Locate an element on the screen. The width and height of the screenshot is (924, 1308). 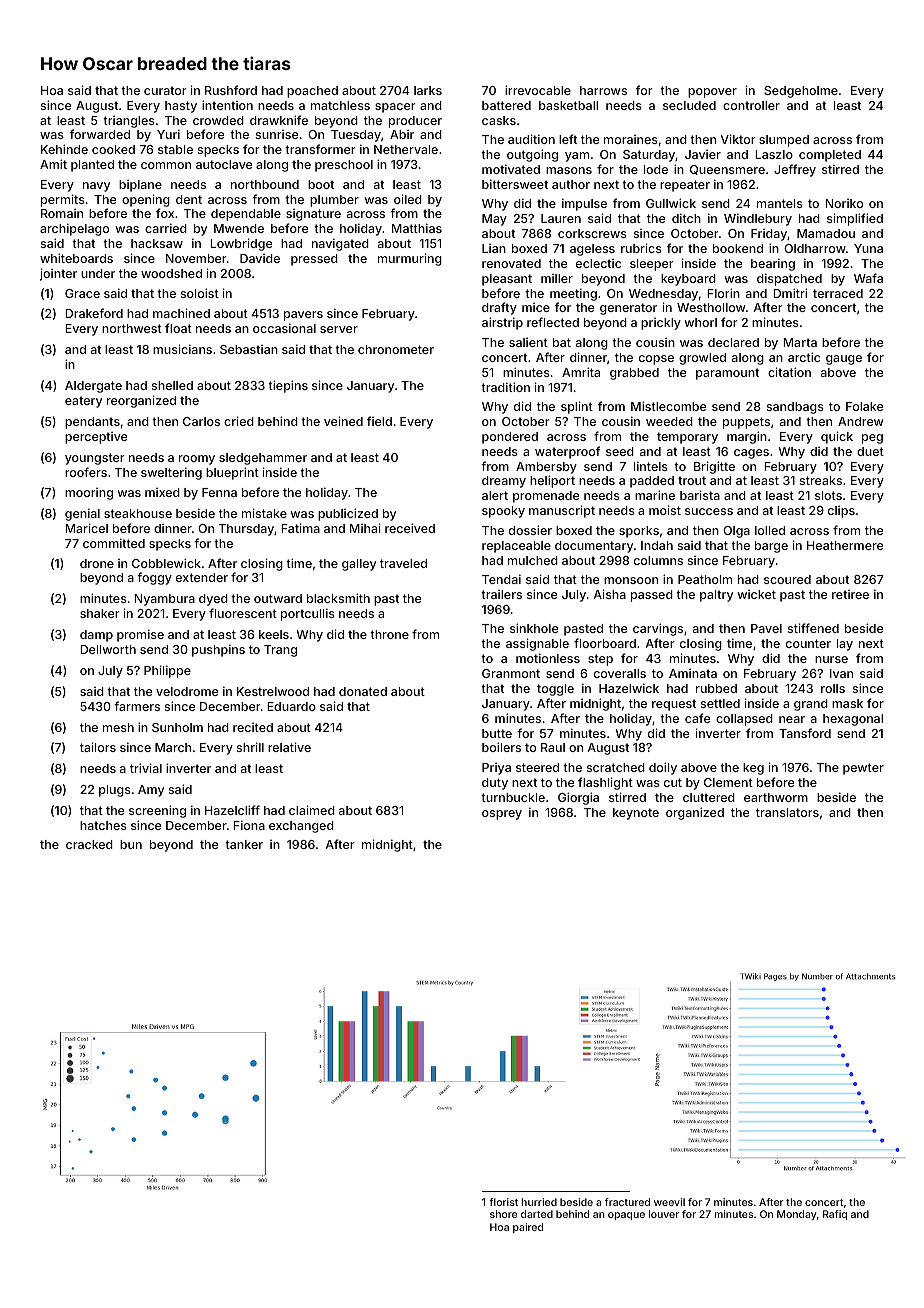
portcullis is located at coordinates (308, 614).
